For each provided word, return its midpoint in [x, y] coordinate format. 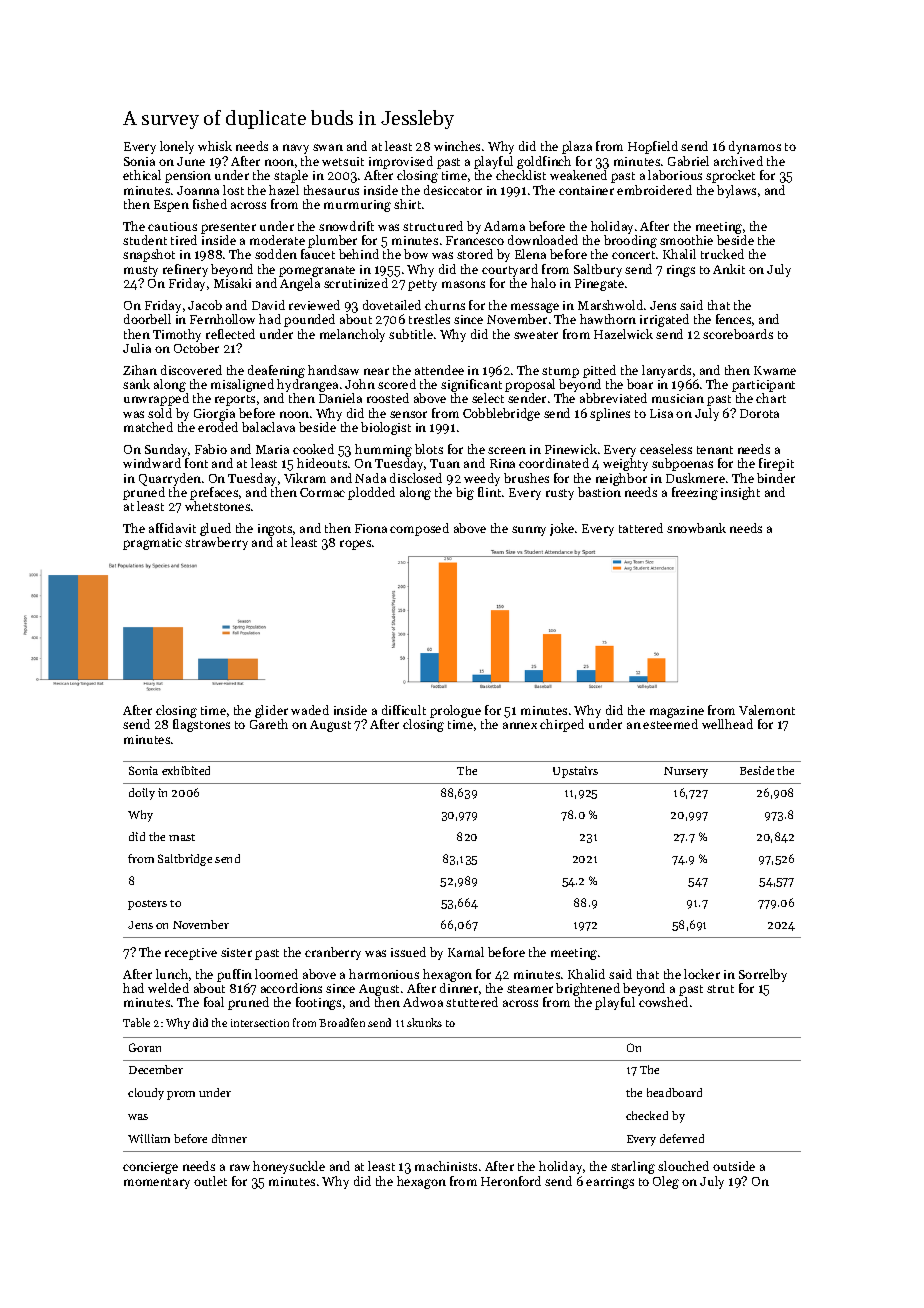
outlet [210, 1181]
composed [419, 529]
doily [142, 794]
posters [147, 905]
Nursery [686, 772]
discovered [191, 370]
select [488, 398]
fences [733, 319]
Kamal [466, 952]
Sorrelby [763, 975]
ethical [142, 175]
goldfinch [544, 162]
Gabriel [688, 161]
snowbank [696, 528]
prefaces [214, 493]
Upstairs [575, 772]
